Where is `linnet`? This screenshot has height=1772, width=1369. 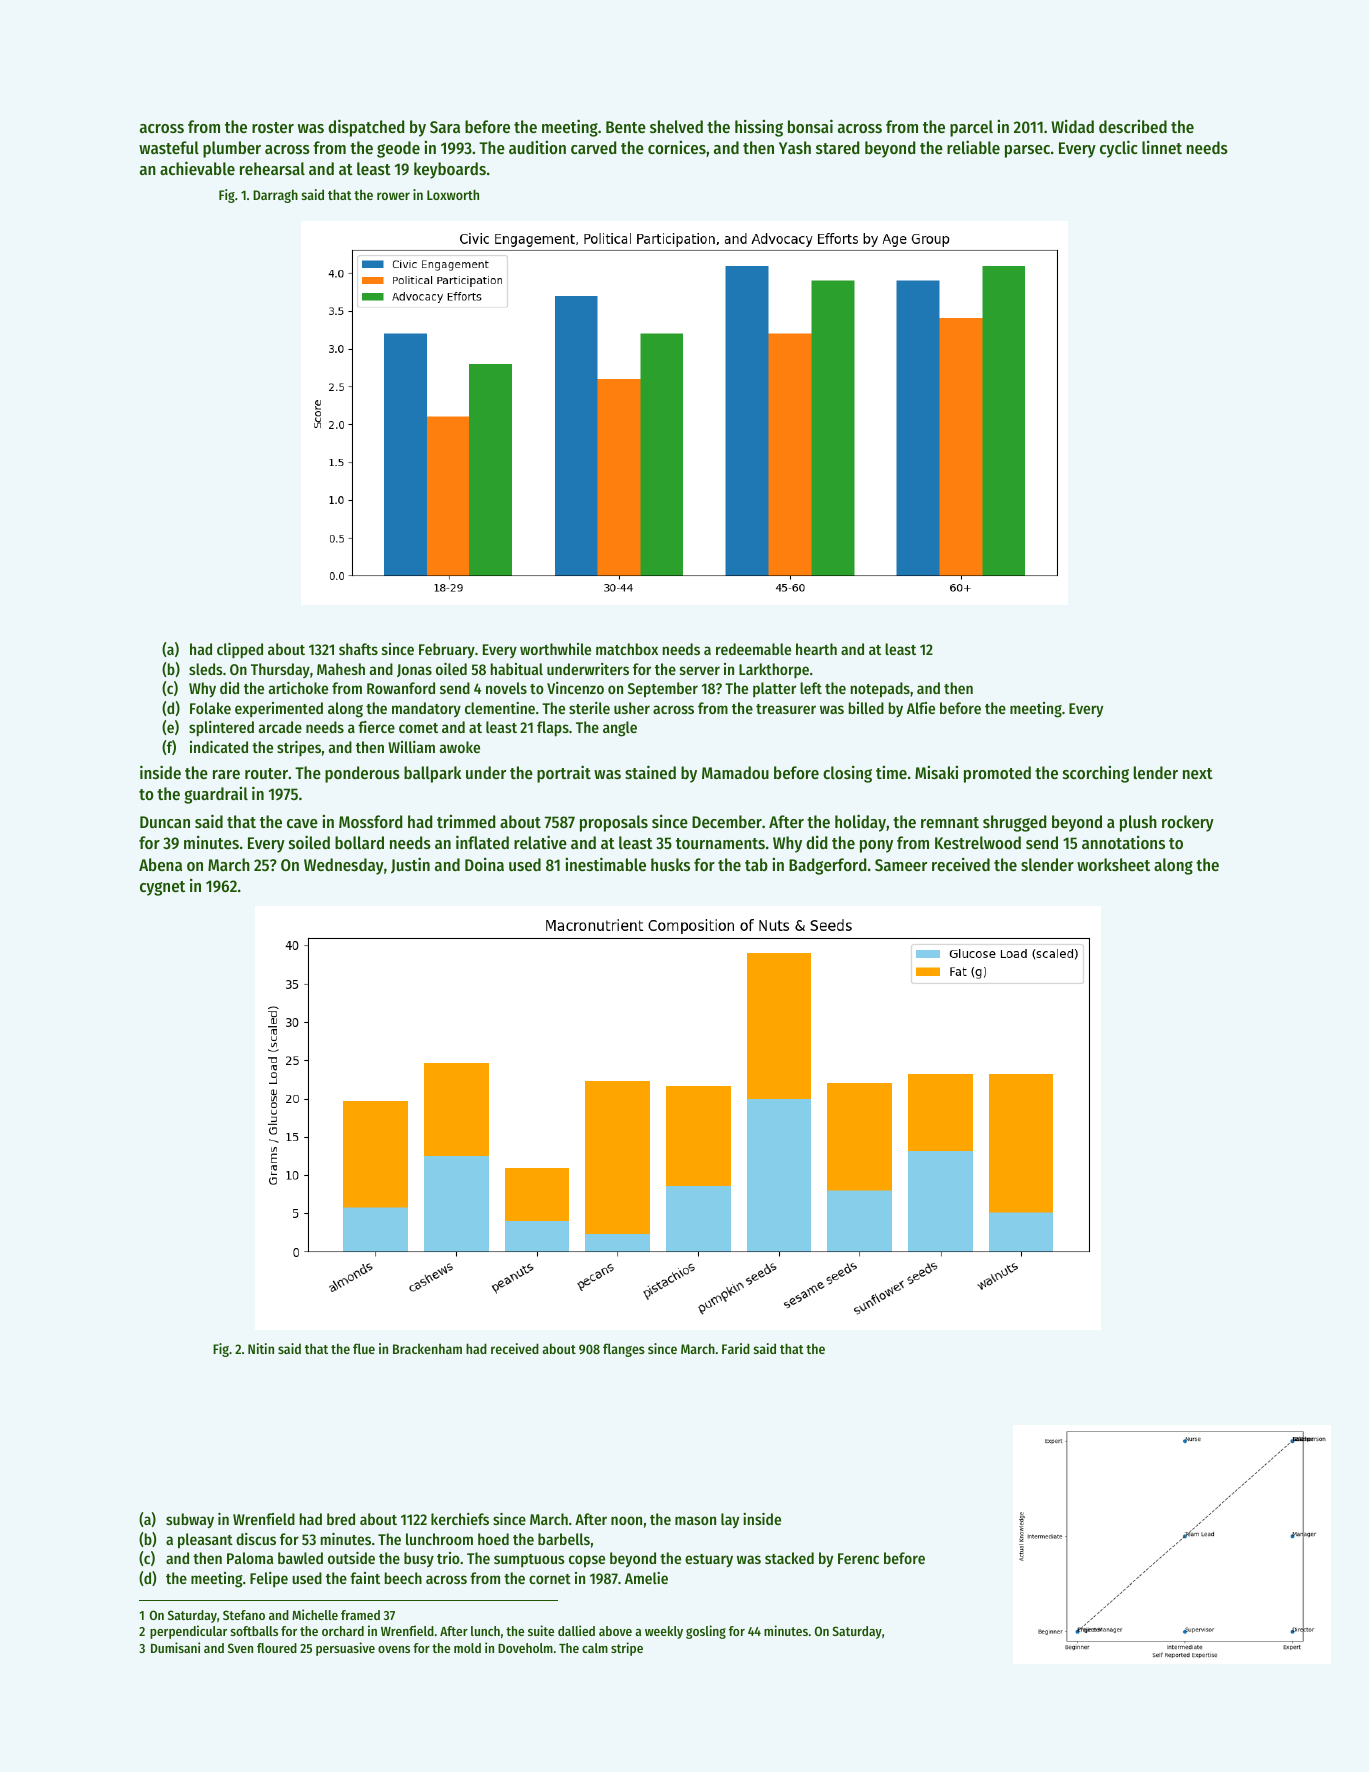 linnet is located at coordinates (1162, 147).
